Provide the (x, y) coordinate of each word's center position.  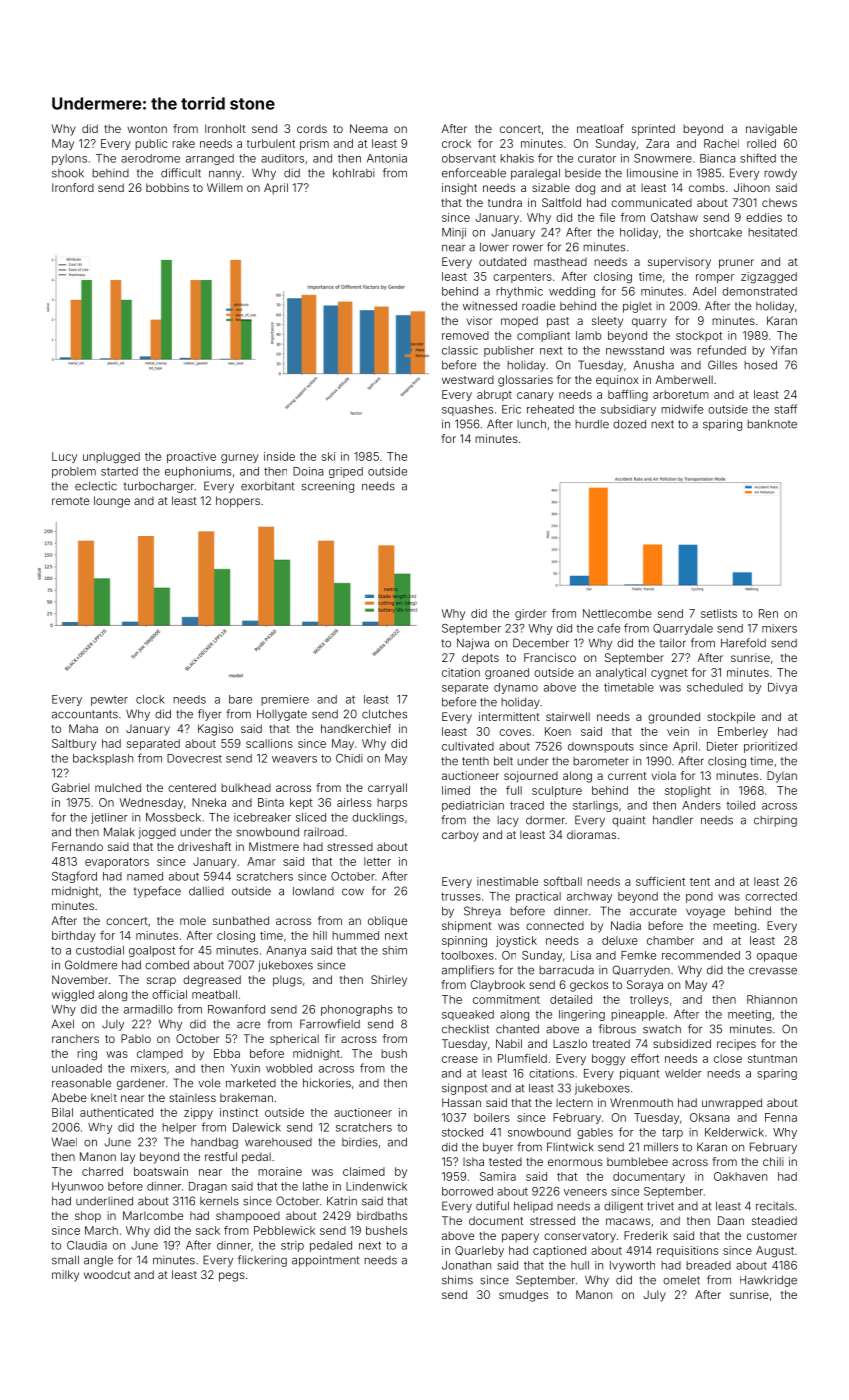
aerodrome (150, 158)
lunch (531, 424)
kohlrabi (354, 173)
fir (330, 1038)
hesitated (772, 232)
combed (167, 965)
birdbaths (382, 1215)
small (65, 1260)
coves (515, 732)
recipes (736, 1044)
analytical (621, 673)
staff (785, 409)
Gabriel (71, 787)
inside (279, 456)
